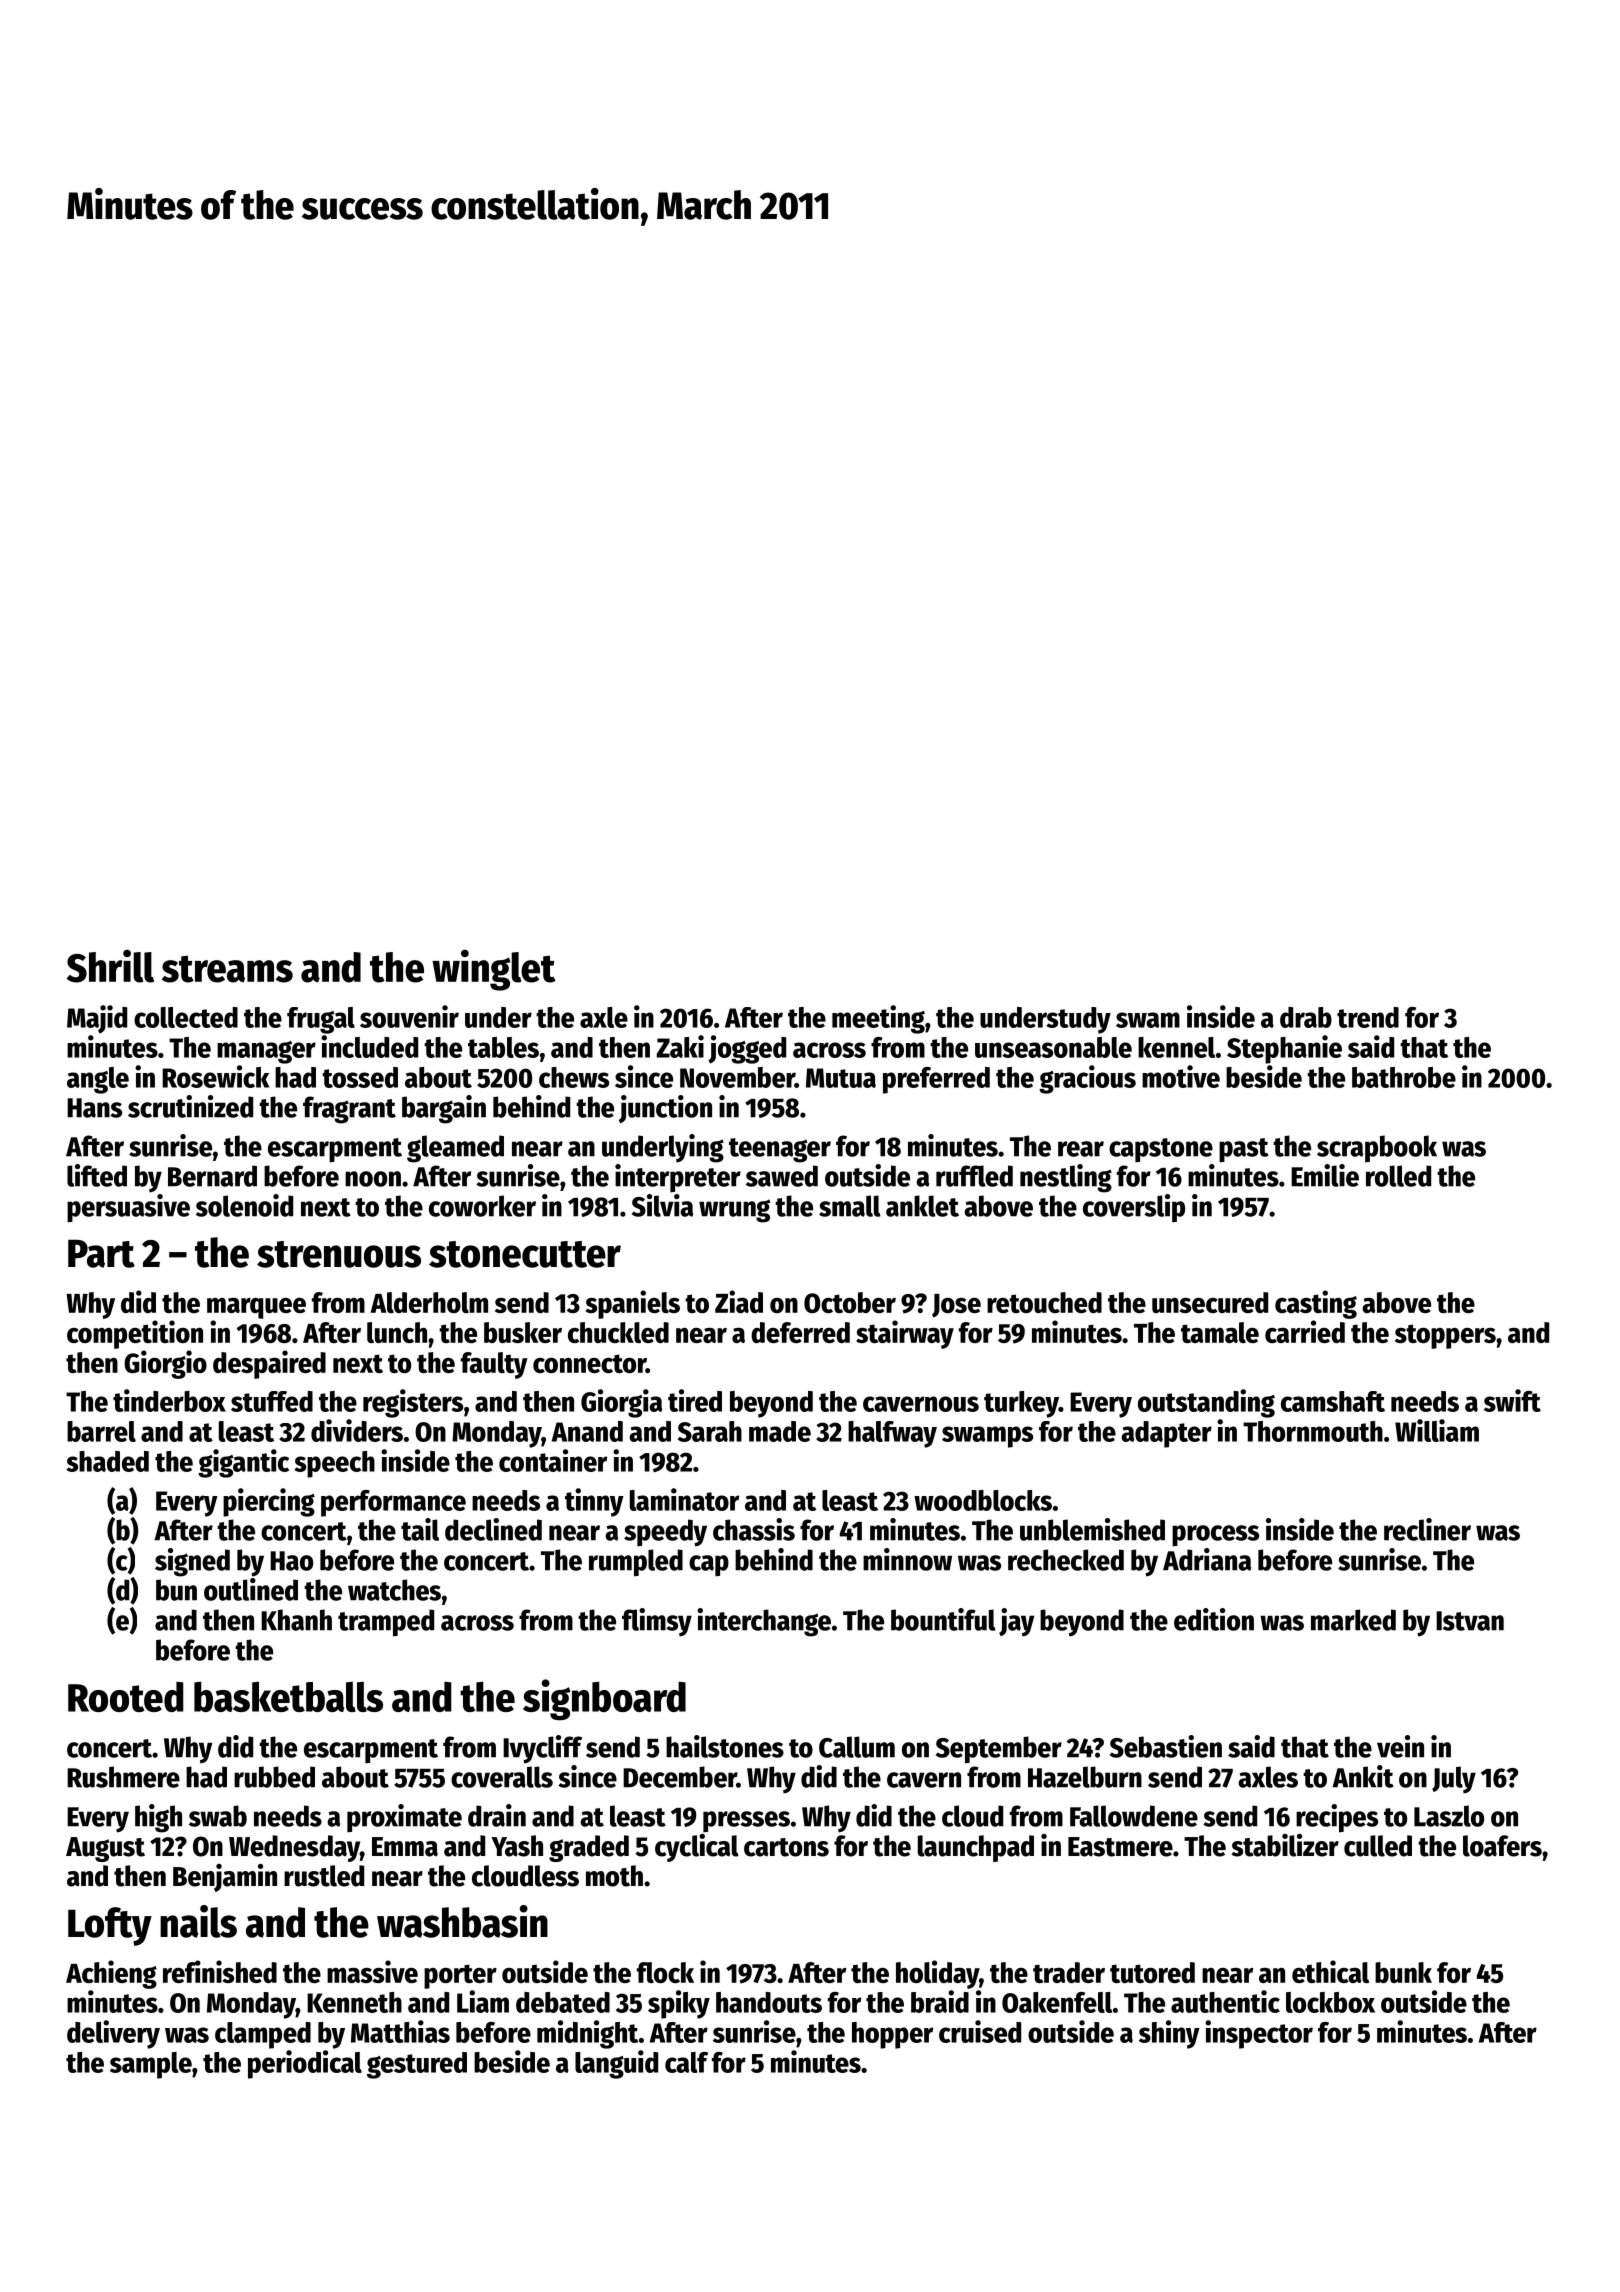 This image has height=2292, width=1620. Describe the element at coordinates (110, 966) in the image. I see `Shrill` at that location.
